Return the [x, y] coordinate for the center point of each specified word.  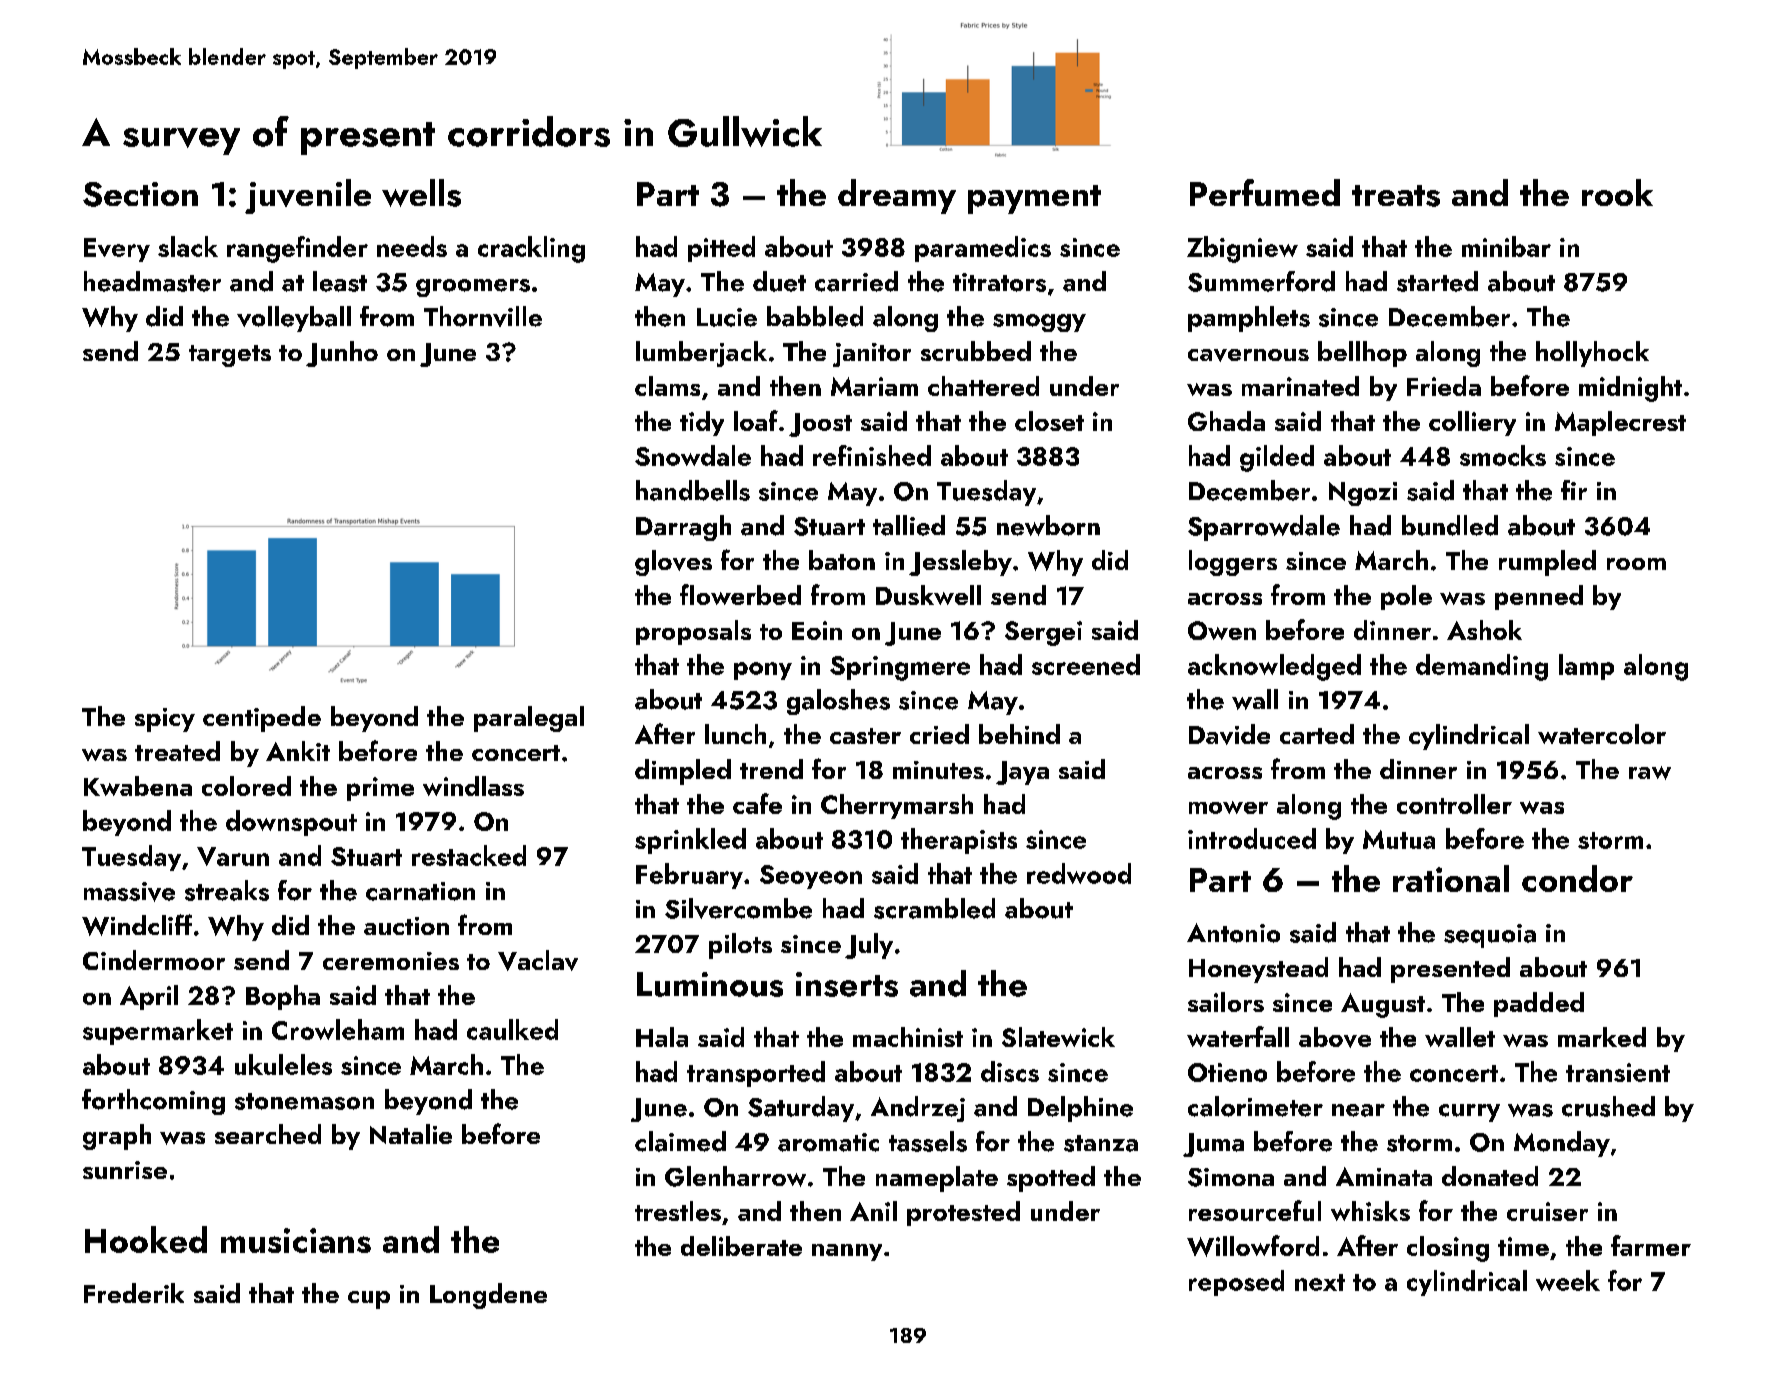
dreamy [897, 196]
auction [406, 926]
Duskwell [928, 595]
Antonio [1233, 933]
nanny [847, 1252]
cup [369, 1300]
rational [1451, 878]
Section [140, 194]
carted [1317, 734]
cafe [757, 803]
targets [230, 356]
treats [1396, 196]
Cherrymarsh [897, 806]
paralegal [529, 719]
